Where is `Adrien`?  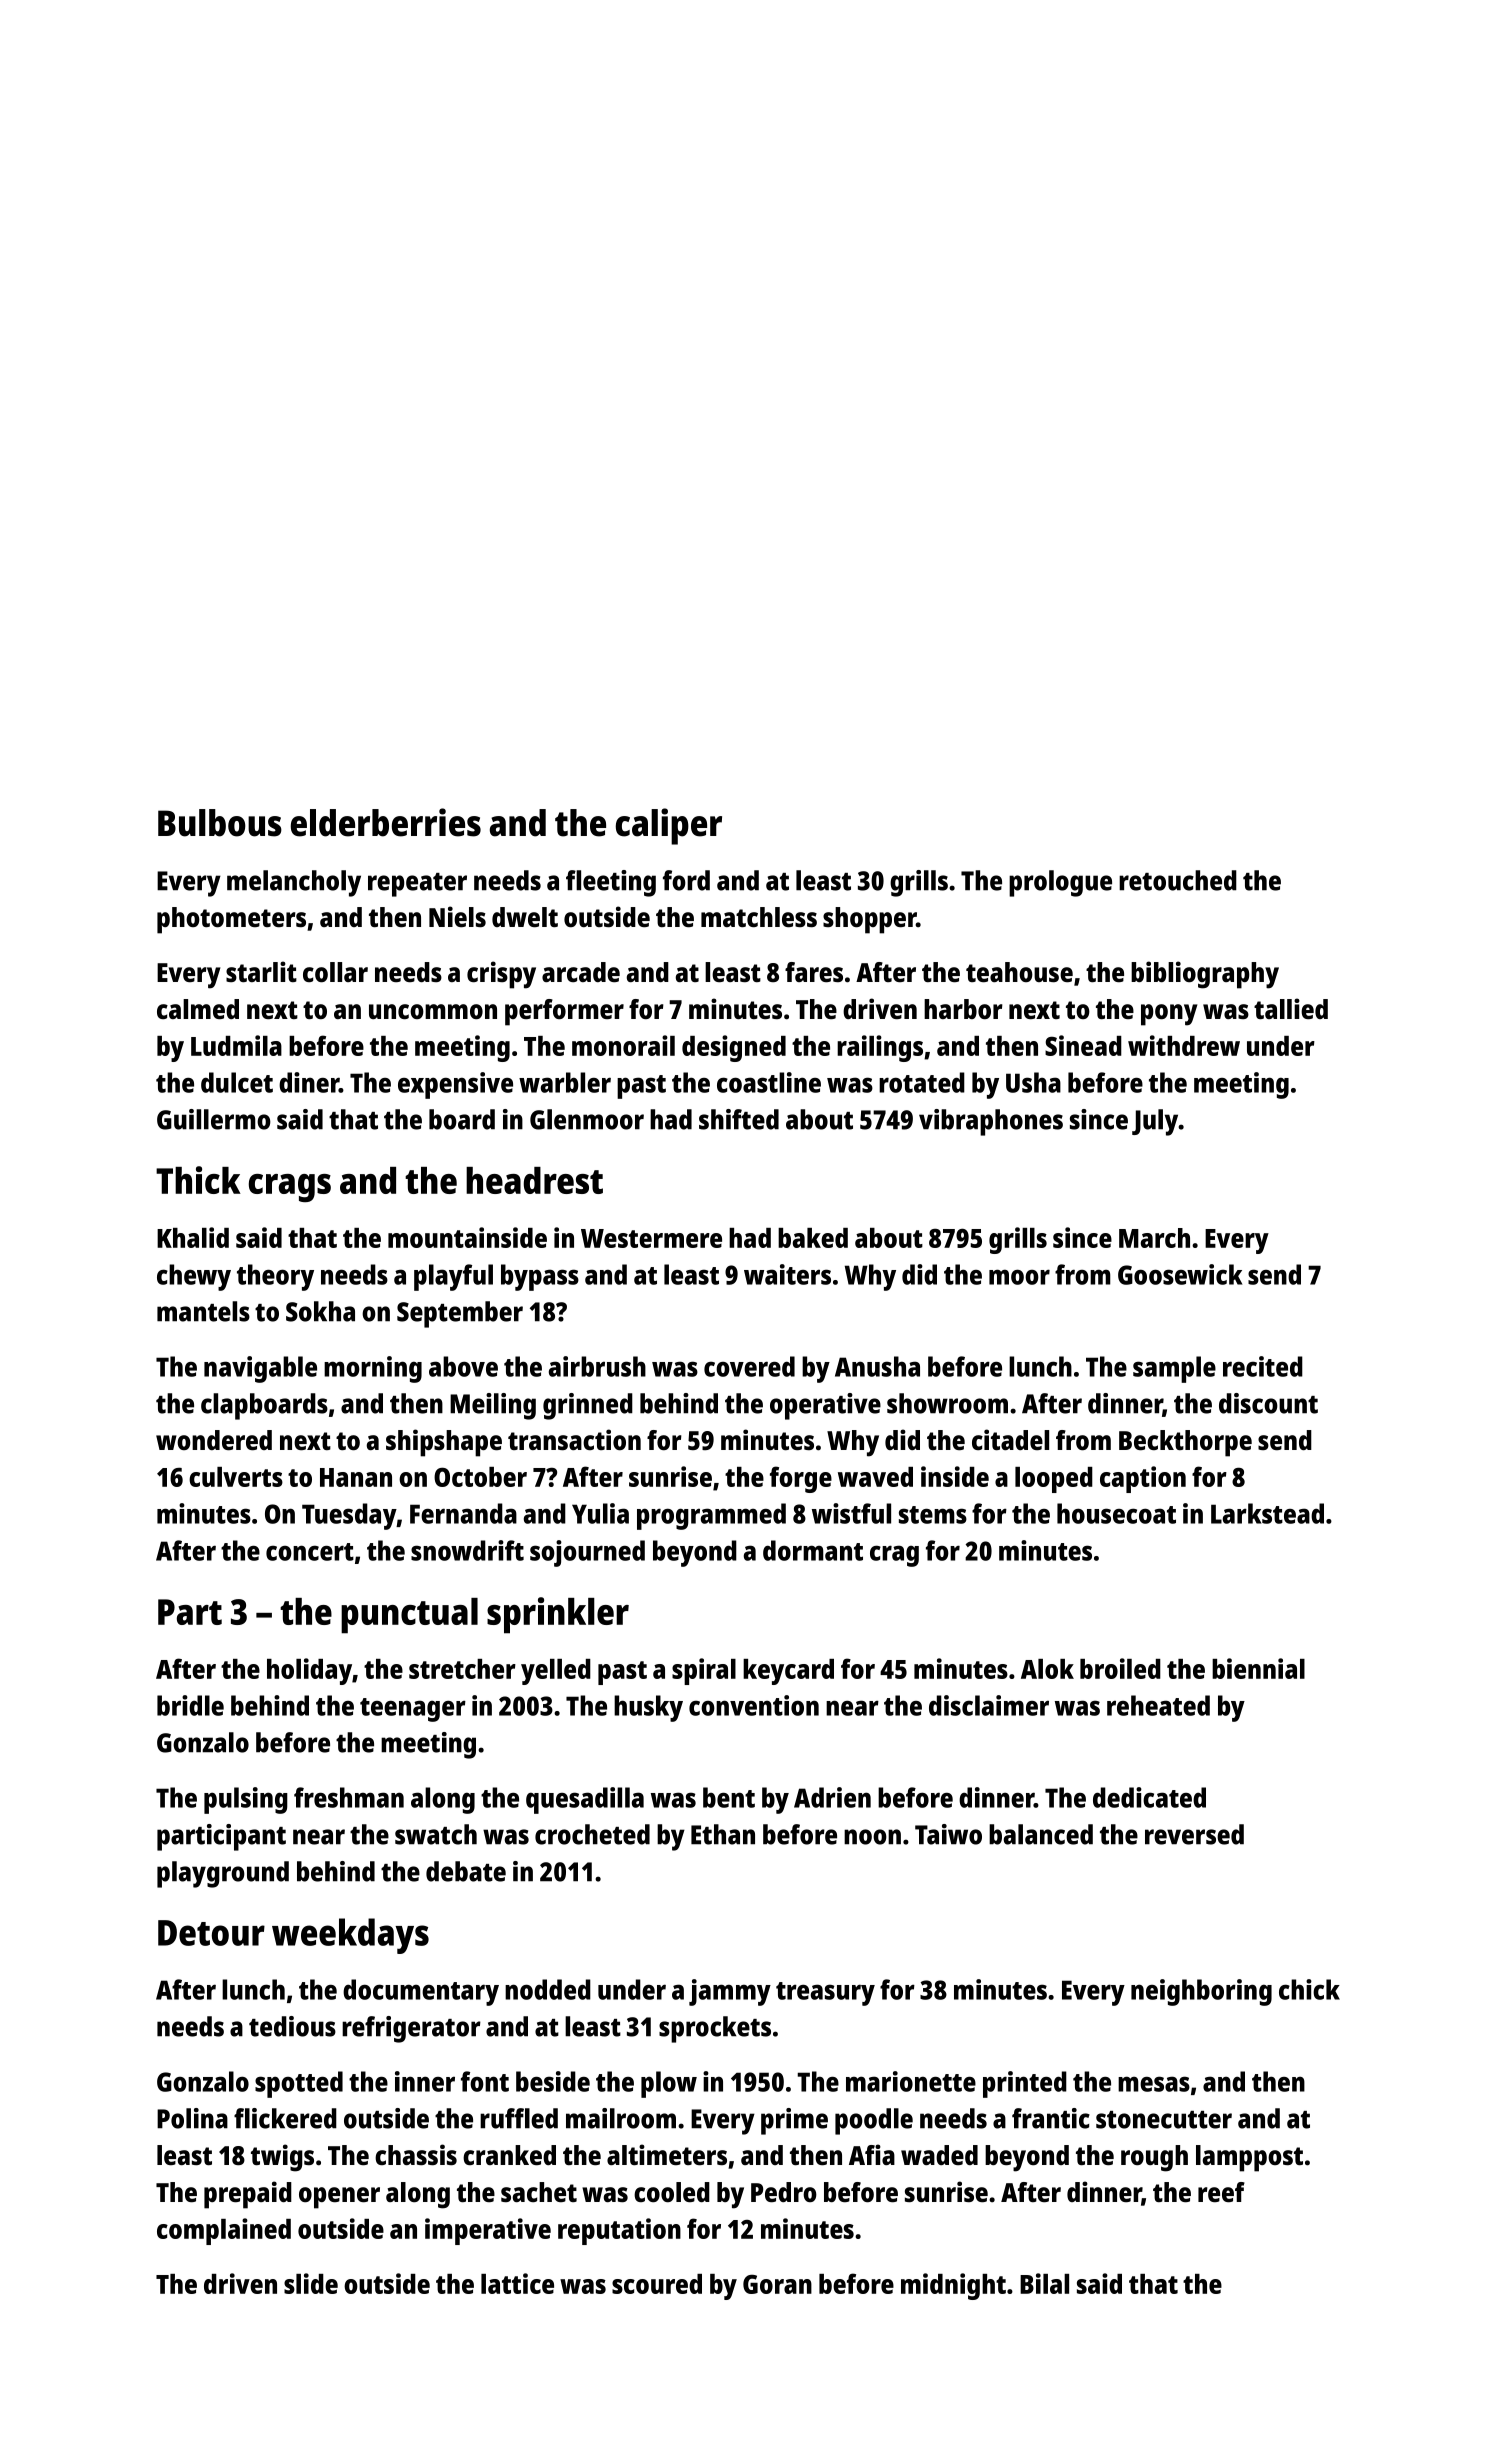 Adrien is located at coordinates (832, 1797).
